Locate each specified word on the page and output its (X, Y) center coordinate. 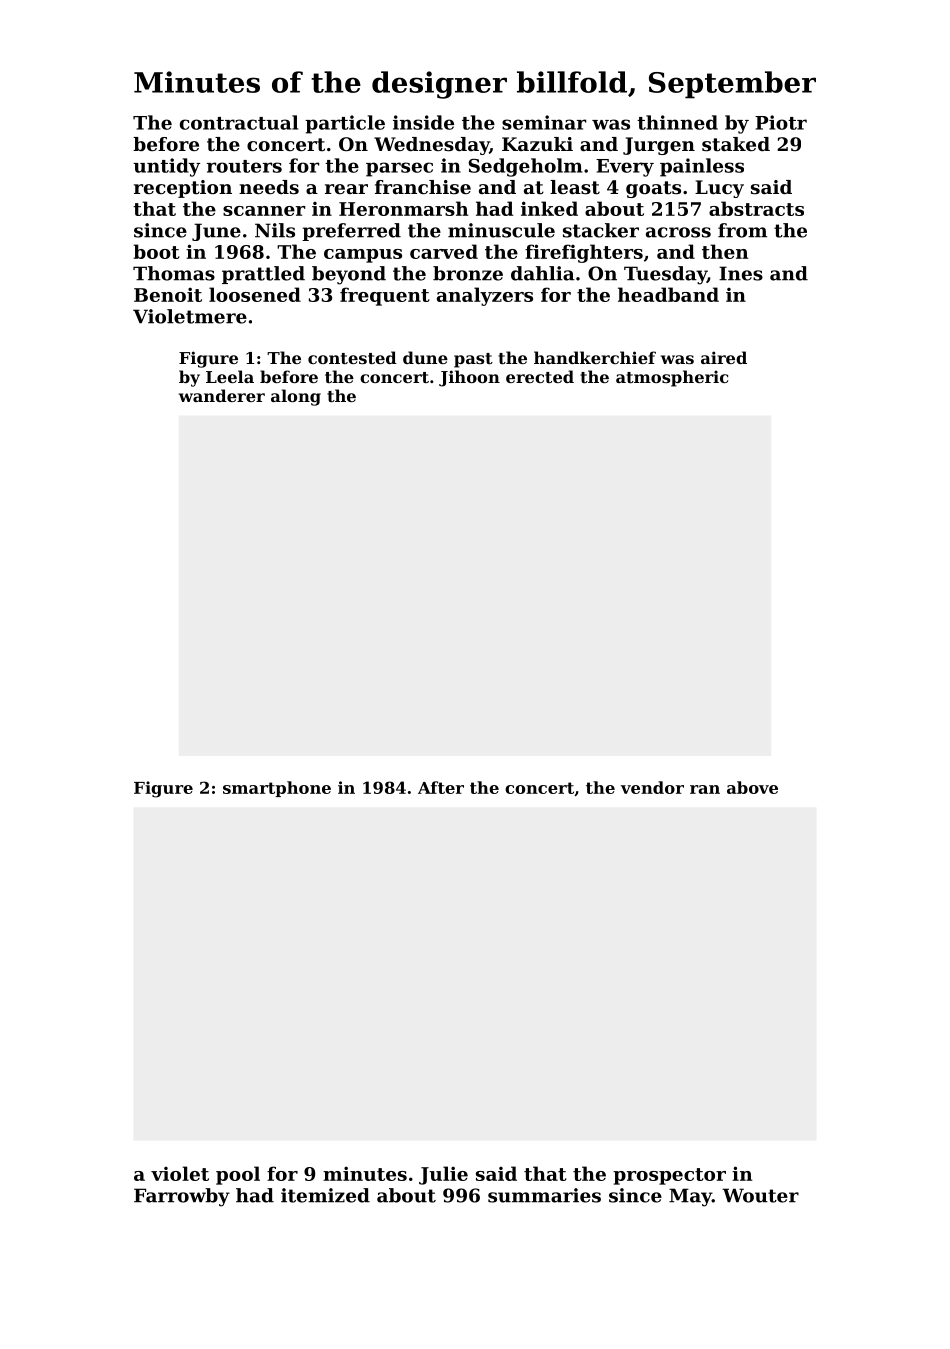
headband (668, 294)
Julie (443, 1175)
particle (345, 124)
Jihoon (469, 378)
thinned (677, 122)
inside (423, 122)
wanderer (222, 395)
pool (238, 1175)
